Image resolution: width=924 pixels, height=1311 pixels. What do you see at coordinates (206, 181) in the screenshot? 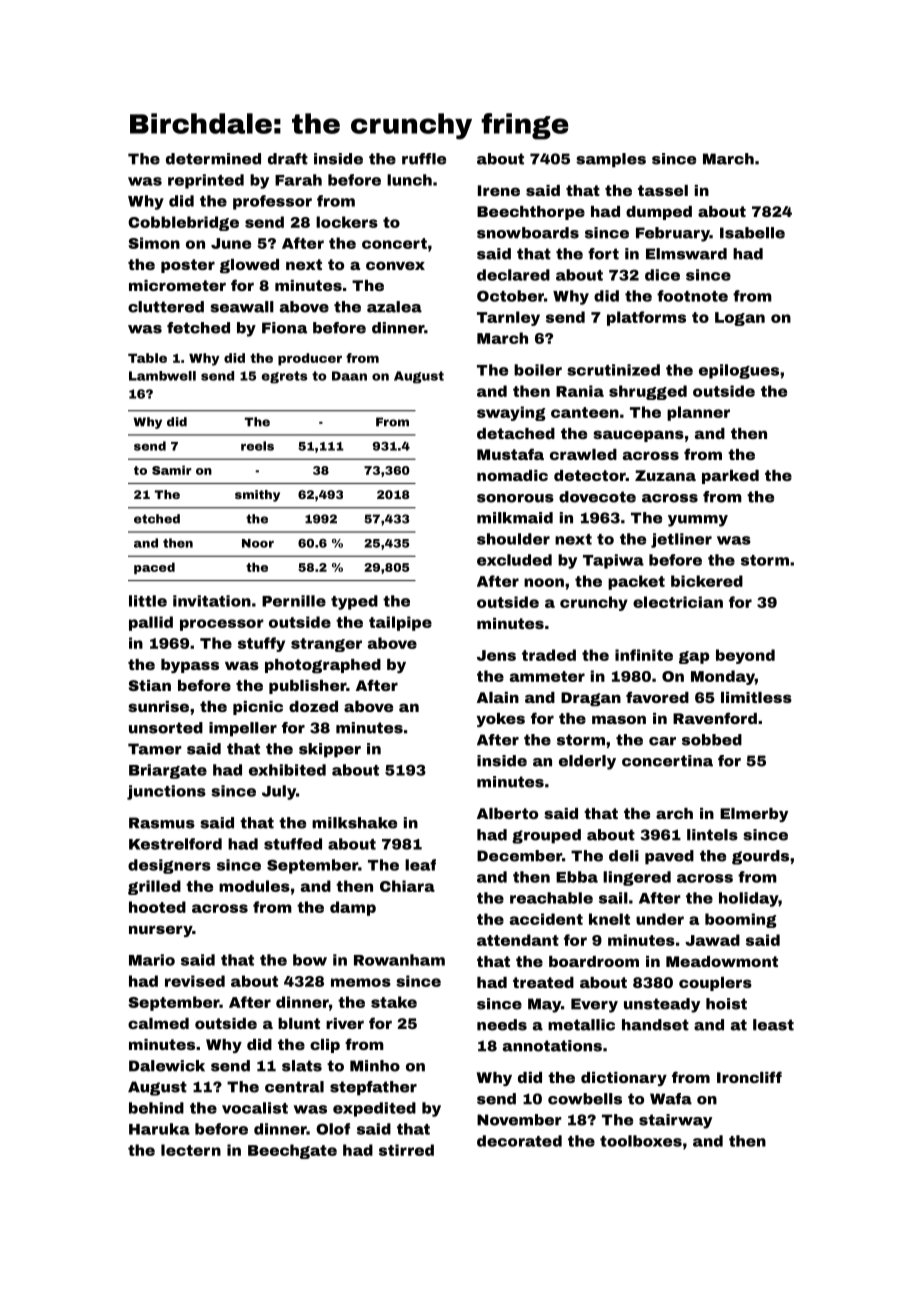
I see `reprinted` at bounding box center [206, 181].
